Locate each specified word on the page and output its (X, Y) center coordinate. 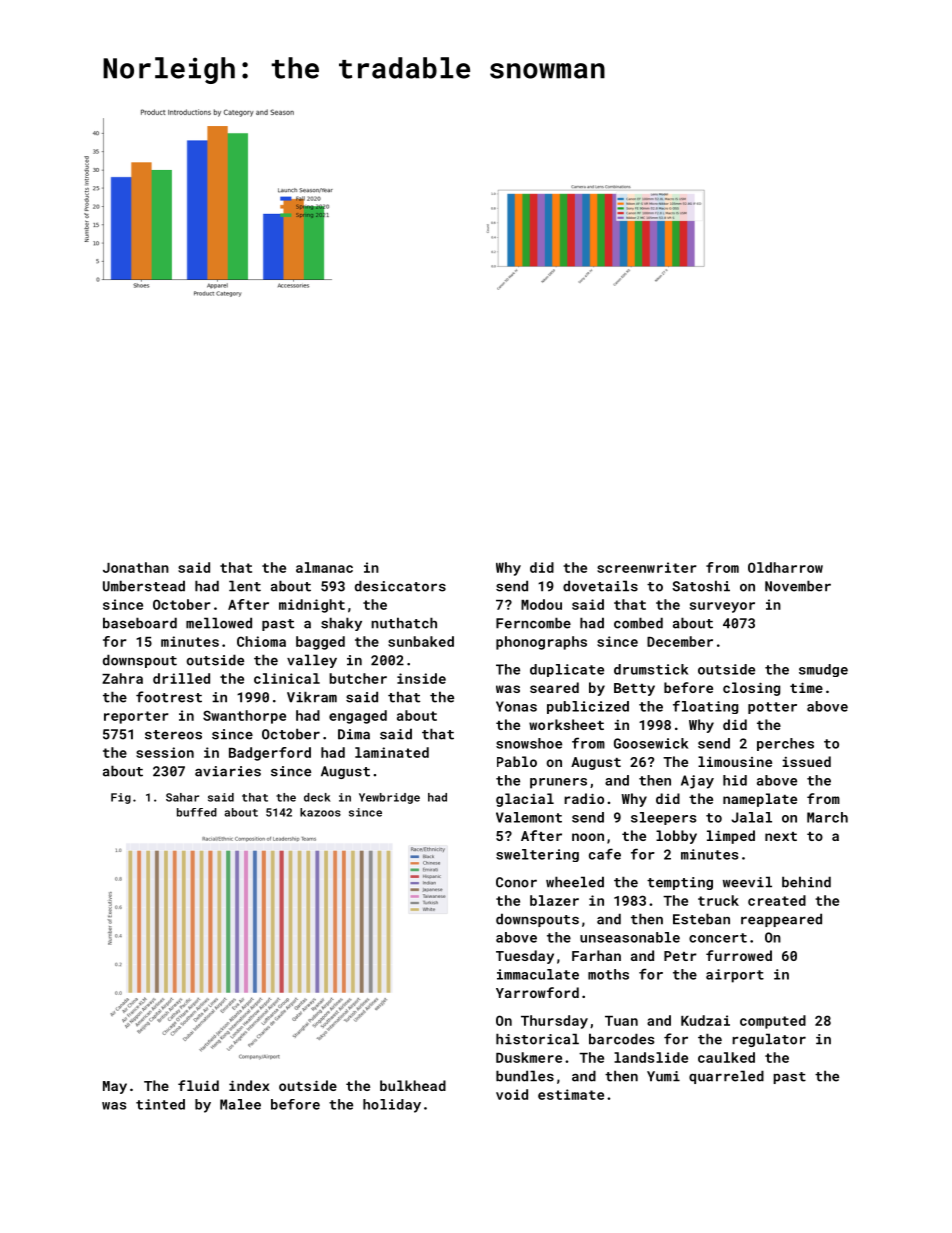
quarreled (726, 1077)
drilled (181, 678)
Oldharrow (785, 567)
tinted (160, 1104)
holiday (392, 1106)
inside (421, 678)
